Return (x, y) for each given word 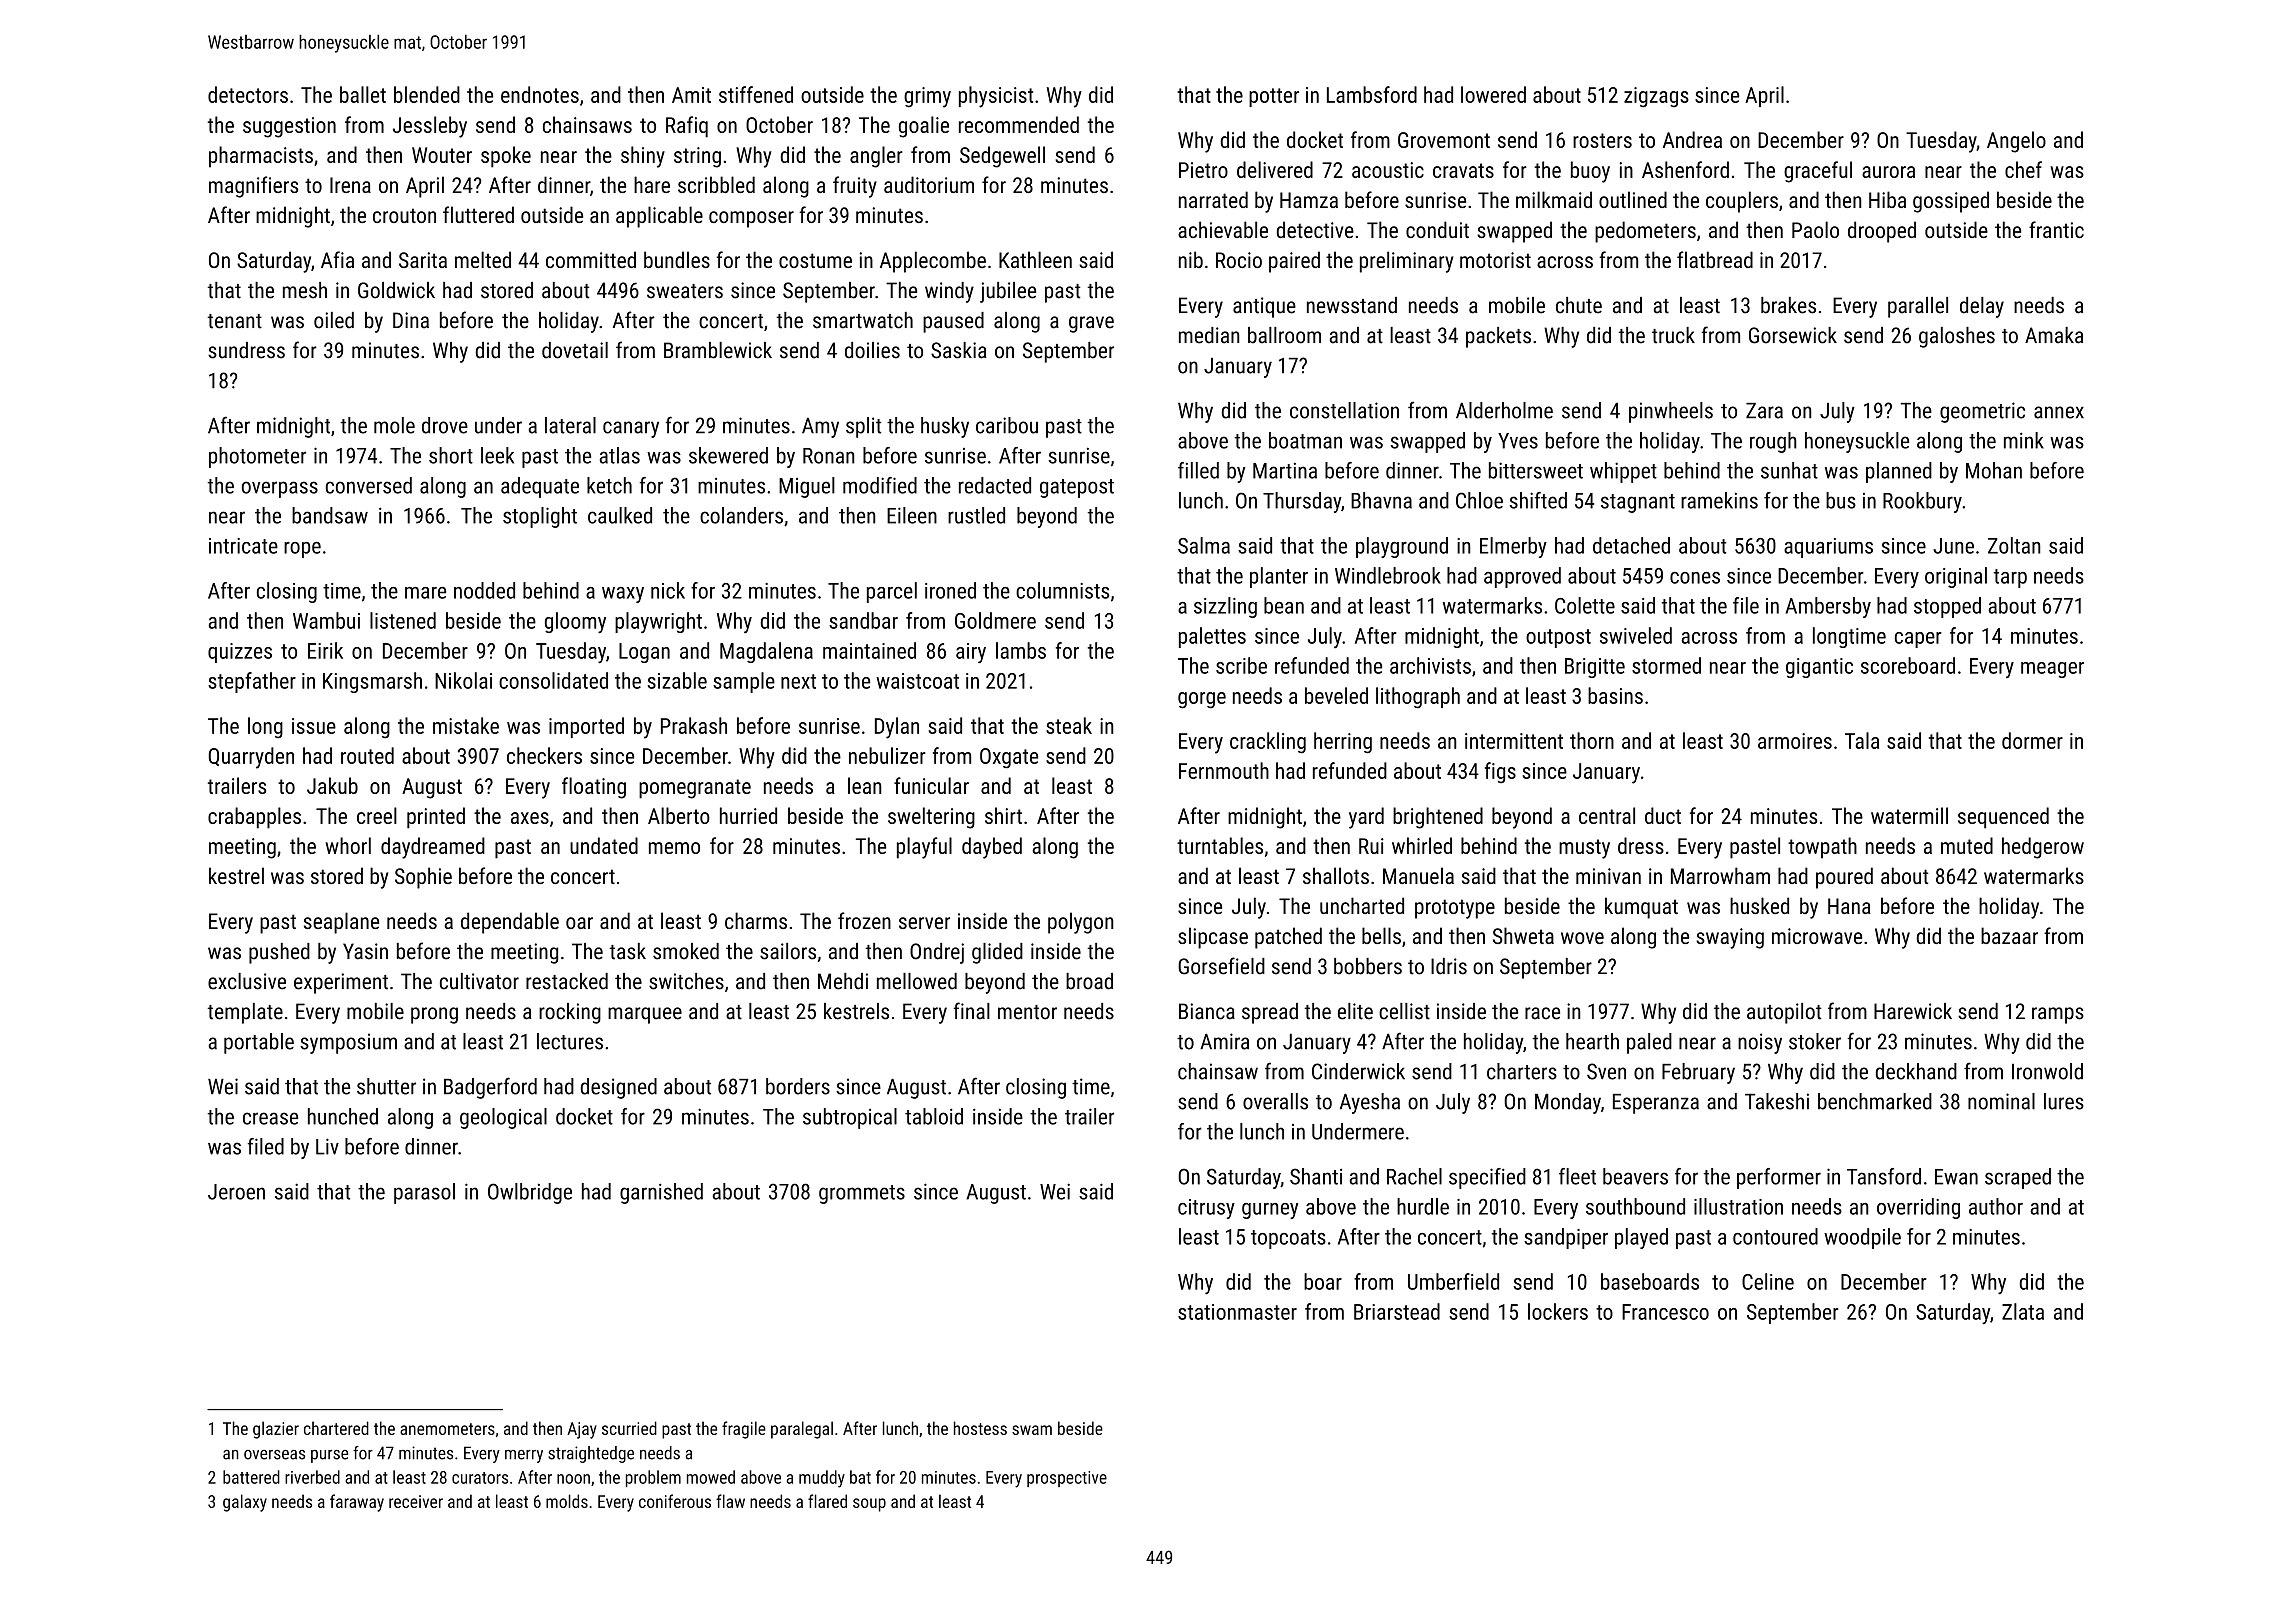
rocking (570, 1013)
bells (1381, 935)
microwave (1817, 936)
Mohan (1994, 470)
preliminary (1406, 262)
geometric (1982, 412)
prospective (1067, 1479)
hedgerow (2043, 848)
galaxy (245, 1503)
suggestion (289, 127)
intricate (243, 546)
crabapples (254, 818)
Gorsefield (1221, 966)
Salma (1204, 545)
